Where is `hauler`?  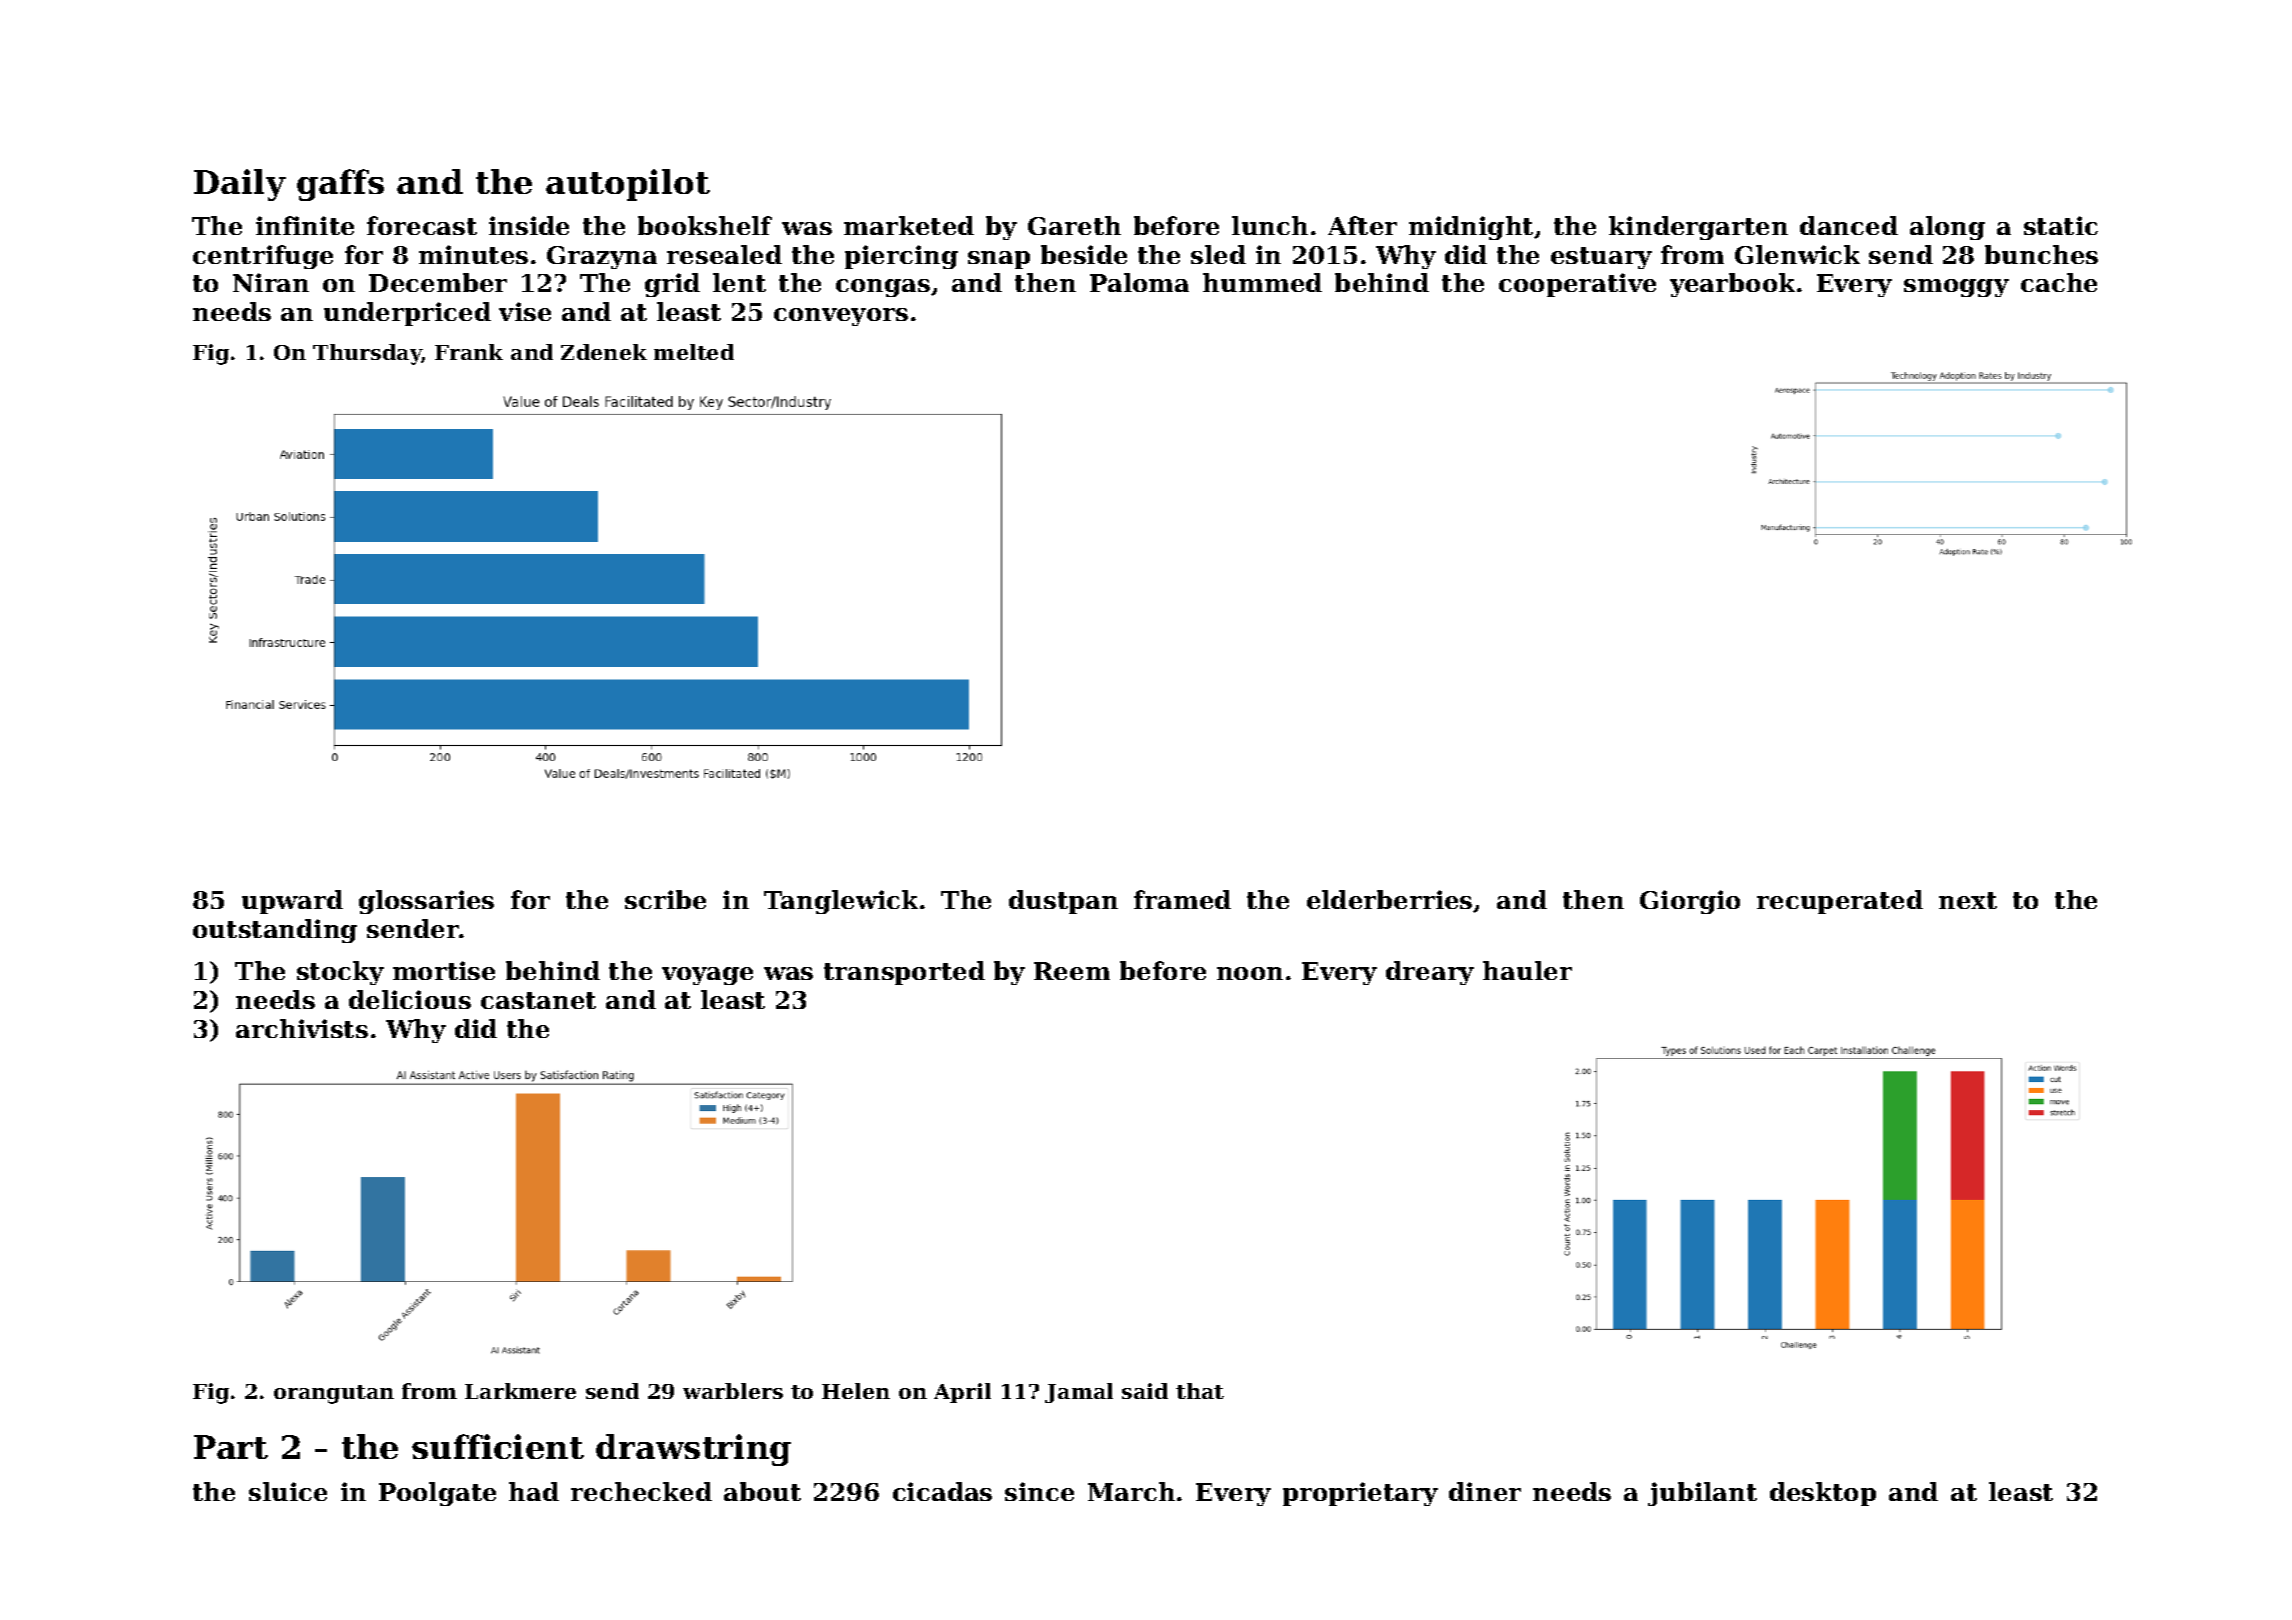
hauler is located at coordinates (1527, 970).
